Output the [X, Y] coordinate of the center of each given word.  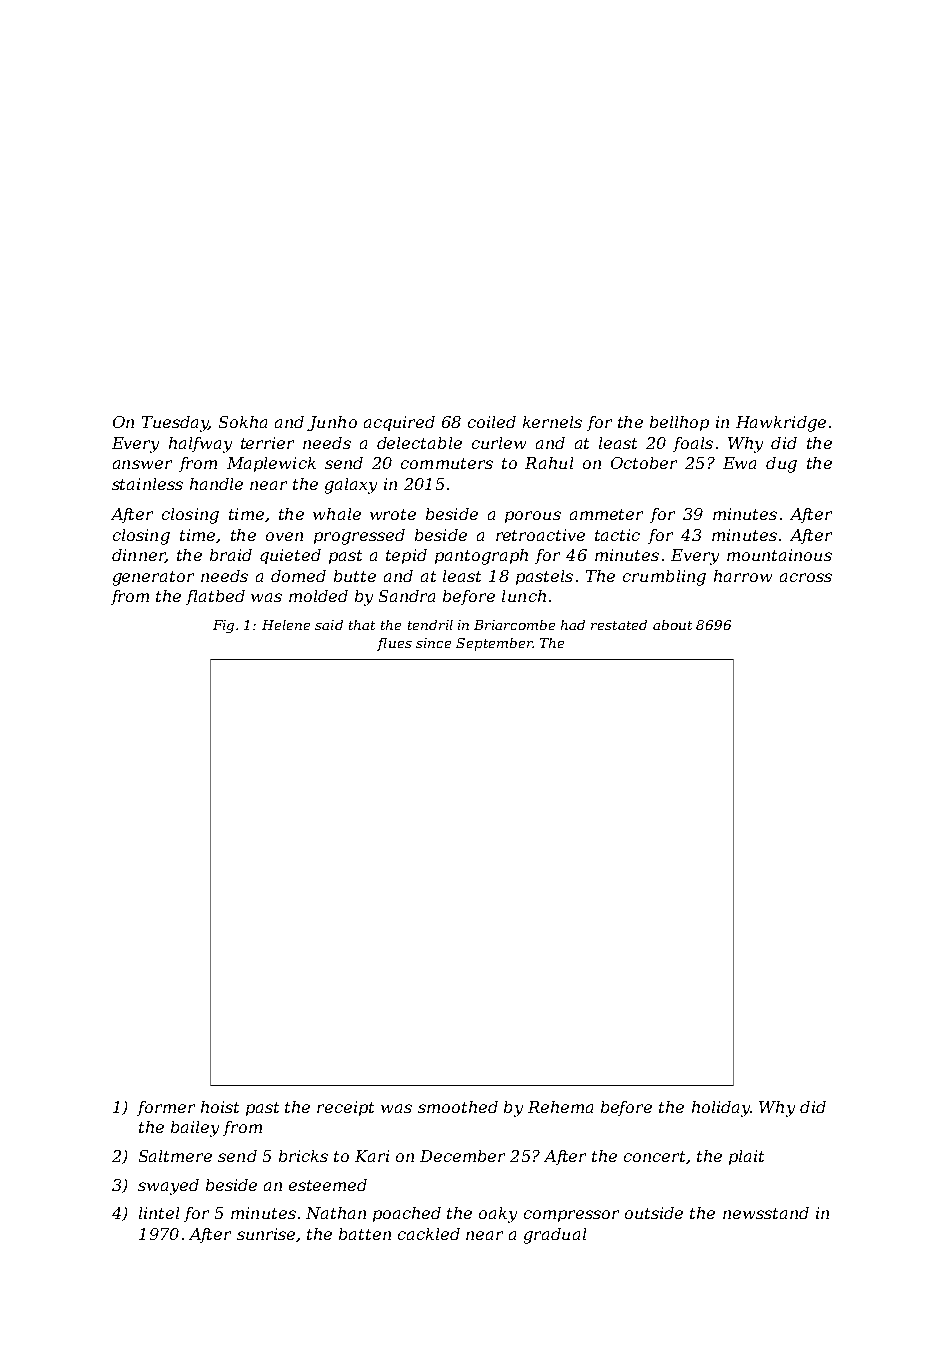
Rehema [560, 1107]
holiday [721, 1109]
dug [781, 465]
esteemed [328, 1185]
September [494, 644]
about [672, 625]
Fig [223, 626]
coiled [492, 422]
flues [394, 644]
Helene [286, 625]
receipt [345, 1108]
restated [619, 625]
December [462, 1156]
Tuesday [175, 424]
